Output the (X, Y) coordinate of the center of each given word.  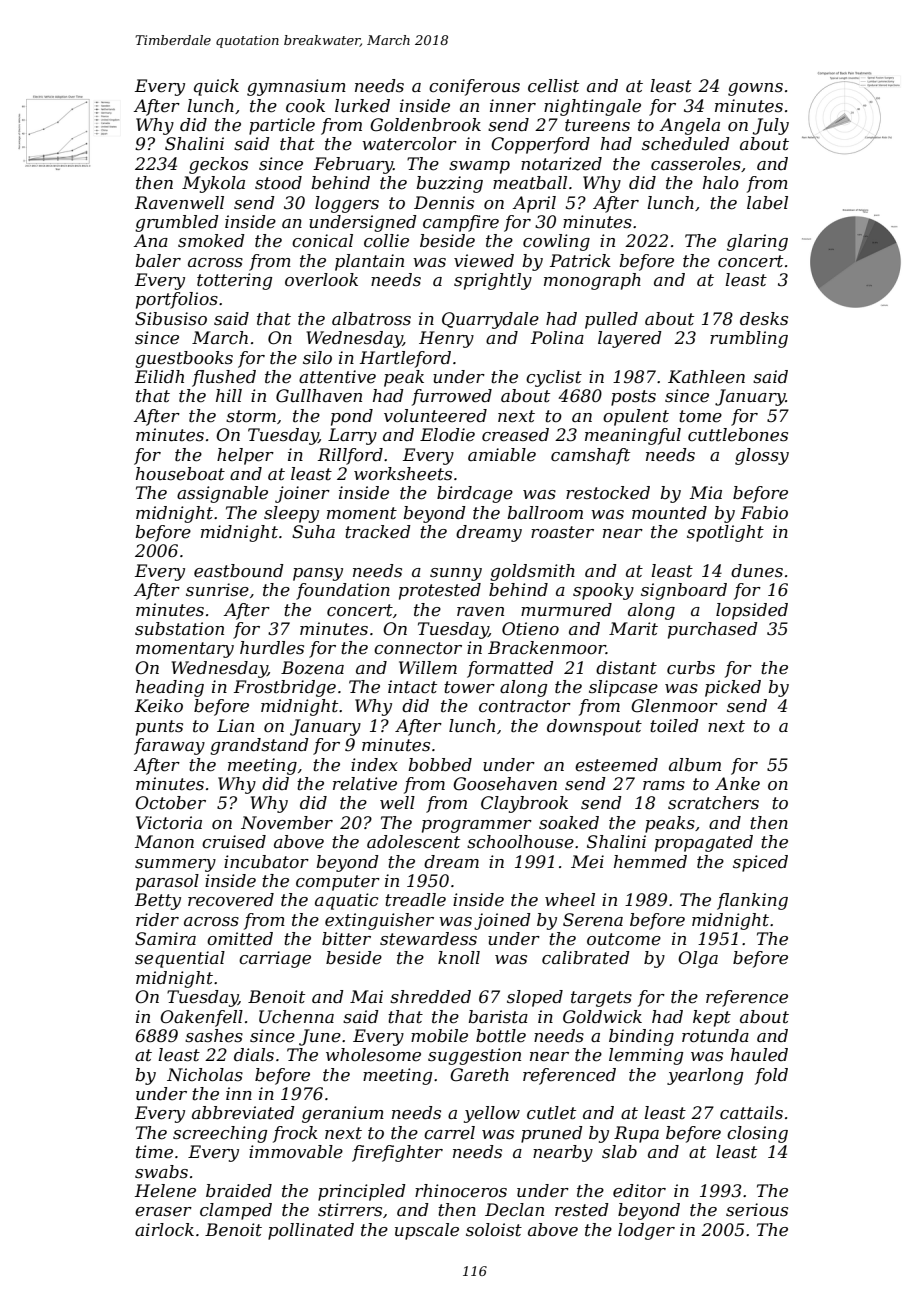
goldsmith (532, 572)
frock (295, 1134)
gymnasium (296, 87)
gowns (755, 89)
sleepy (291, 514)
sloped (535, 998)
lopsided (752, 611)
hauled (759, 1054)
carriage (275, 959)
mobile (439, 1035)
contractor (525, 706)
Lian (235, 725)
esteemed (616, 765)
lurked (362, 106)
